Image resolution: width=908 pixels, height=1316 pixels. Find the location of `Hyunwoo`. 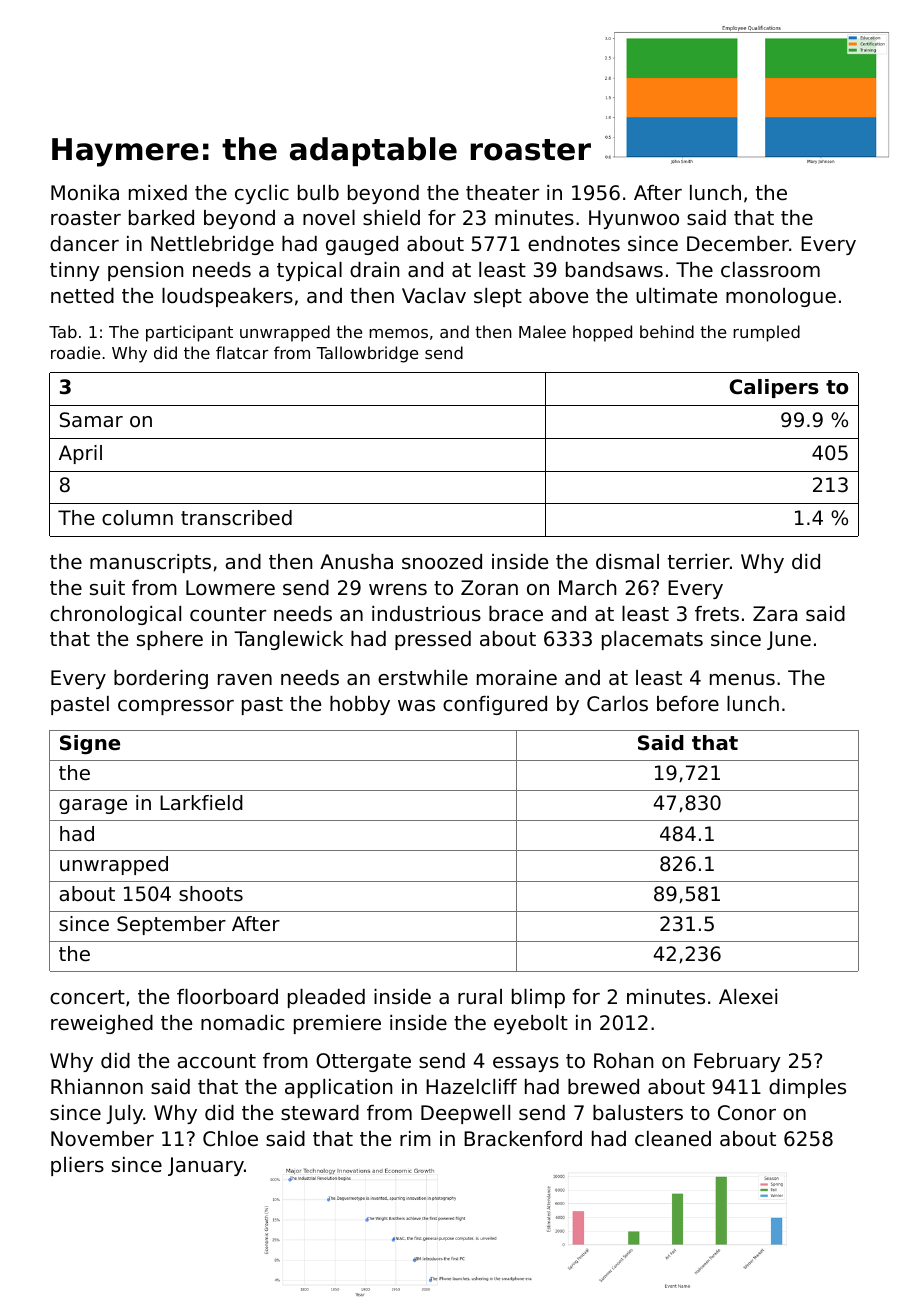

Hyunwoo is located at coordinates (634, 219).
